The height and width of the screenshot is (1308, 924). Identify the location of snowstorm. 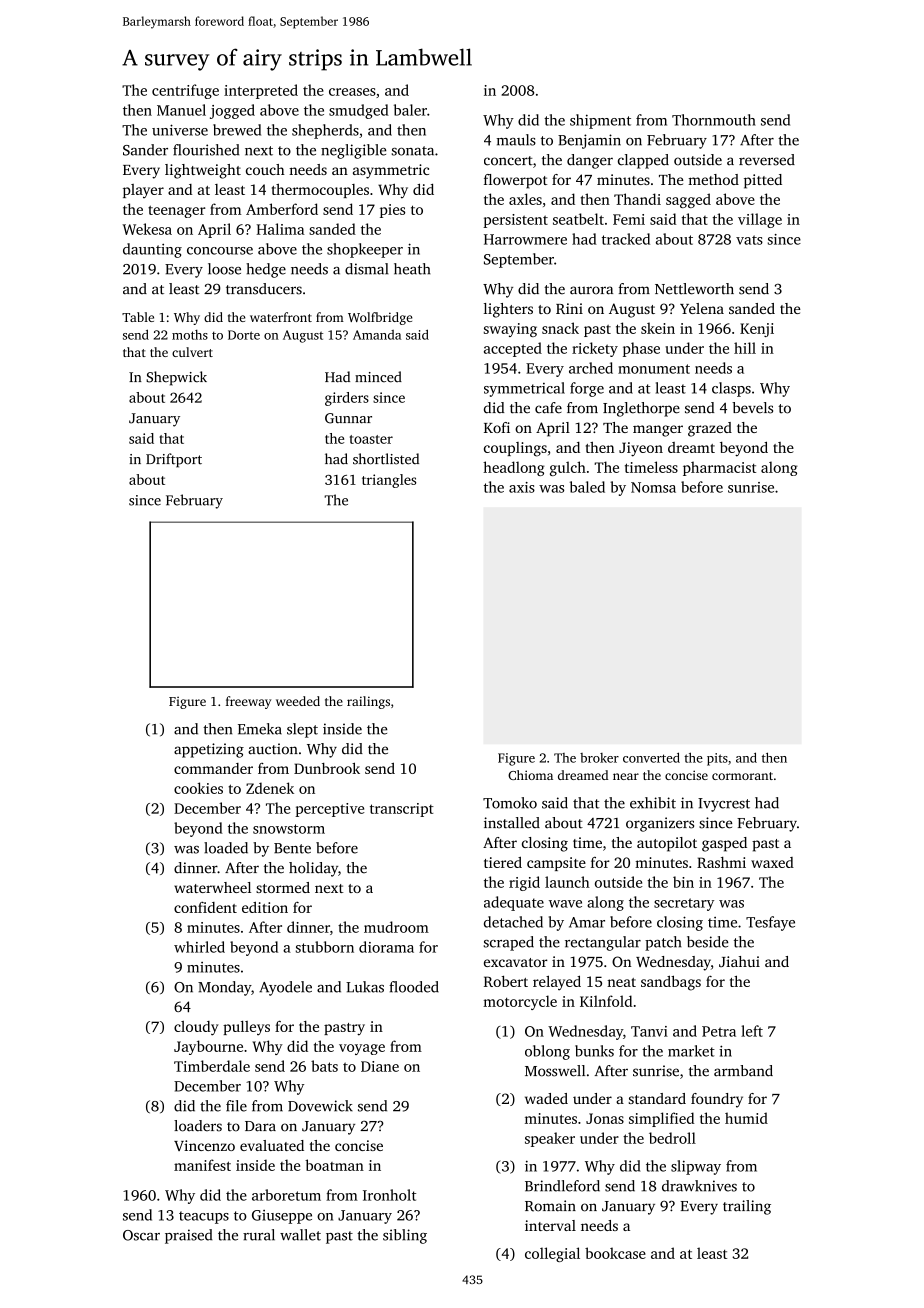
(289, 829).
